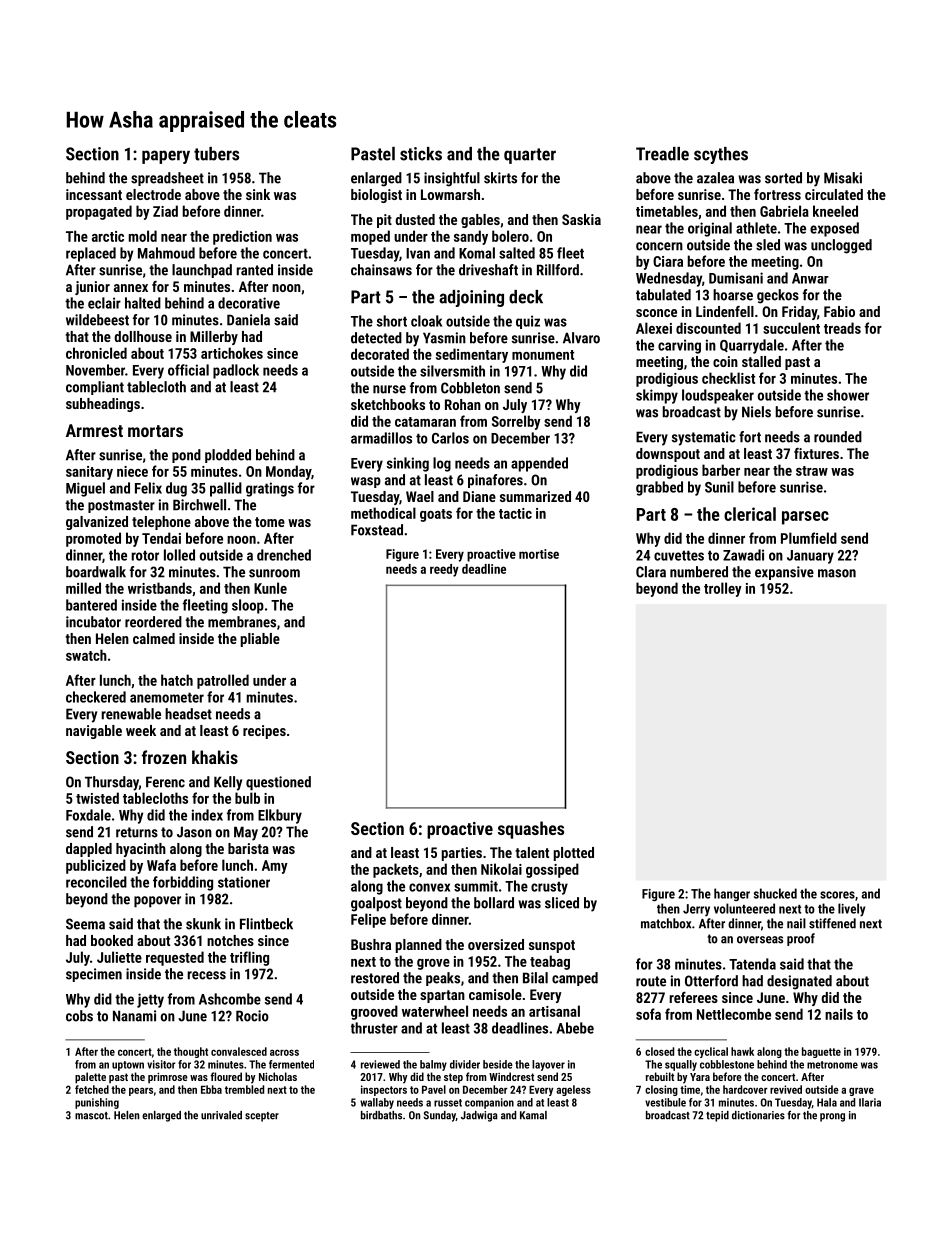  Describe the element at coordinates (530, 156) in the document. I see `quarter` at that location.
